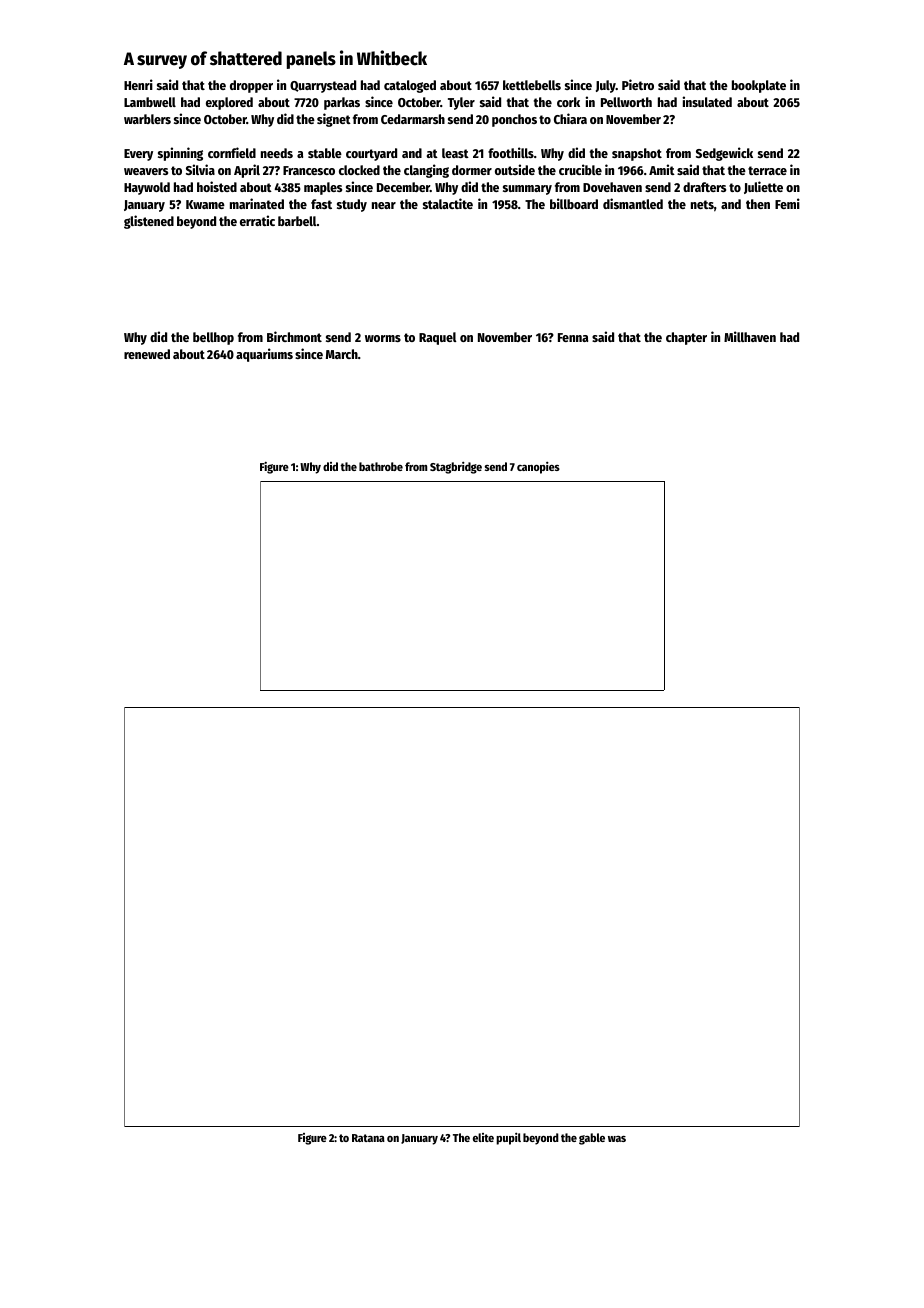 Image resolution: width=924 pixels, height=1308 pixels. I want to click on March, so click(342, 354).
